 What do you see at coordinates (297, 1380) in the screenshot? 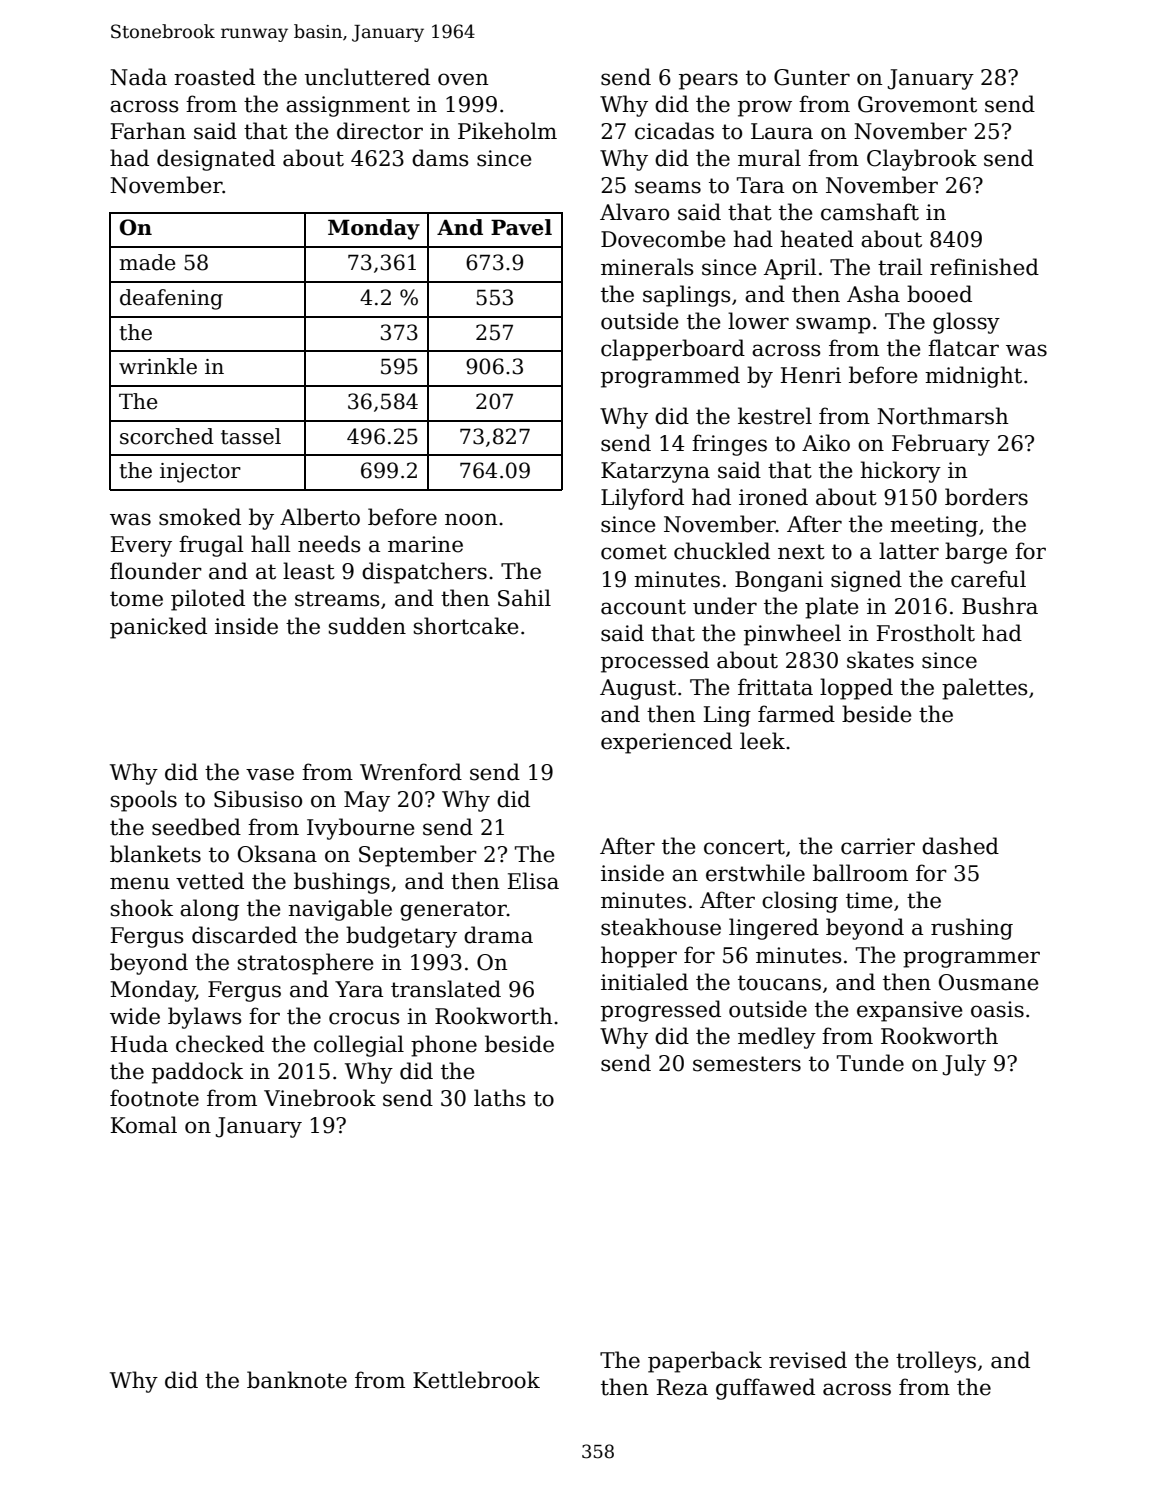
I see `banknote` at bounding box center [297, 1380].
